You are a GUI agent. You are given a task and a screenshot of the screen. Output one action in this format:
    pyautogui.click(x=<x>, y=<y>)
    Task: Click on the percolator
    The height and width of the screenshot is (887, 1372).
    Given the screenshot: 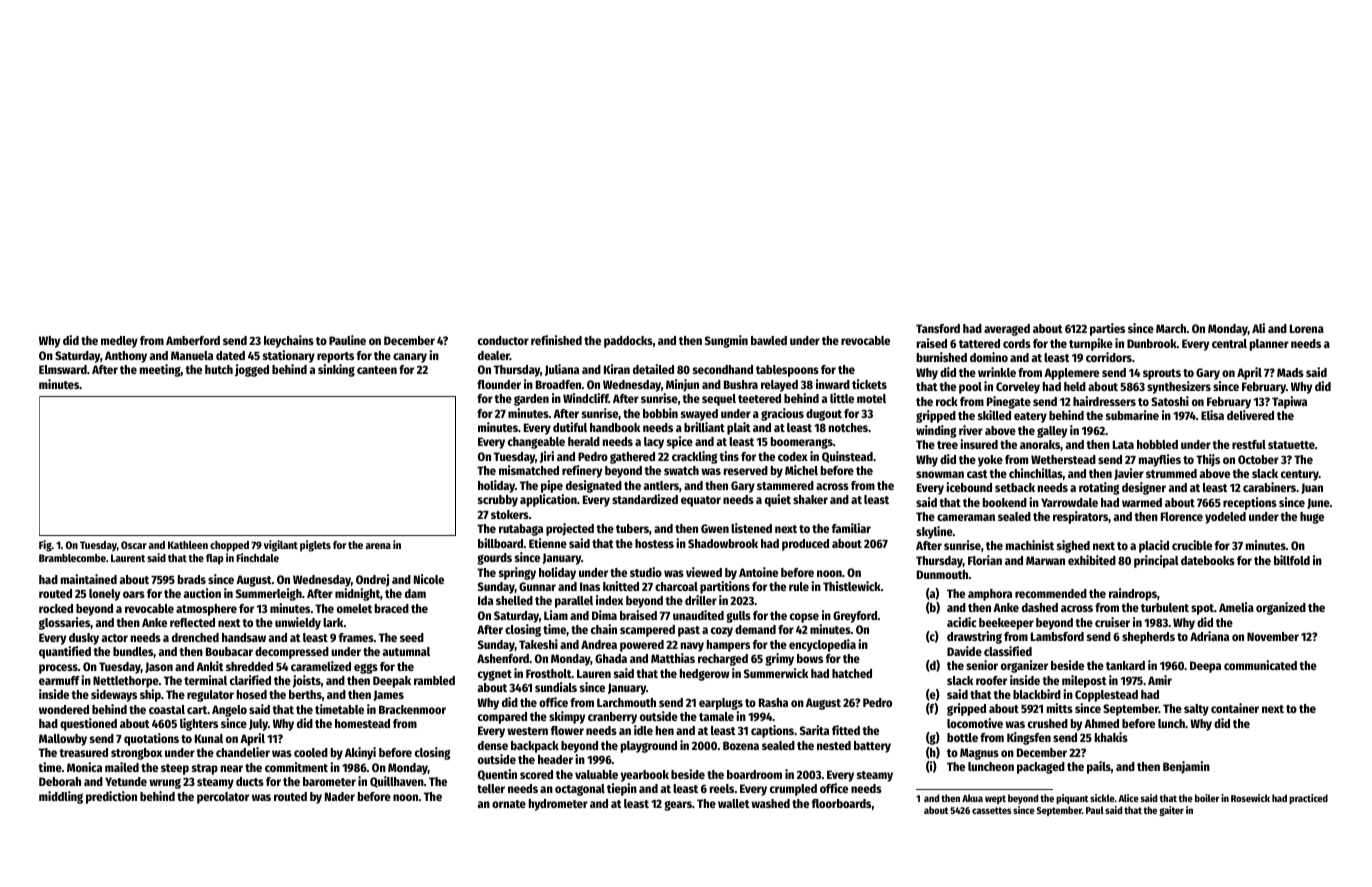 What is the action you would take?
    pyautogui.click(x=223, y=798)
